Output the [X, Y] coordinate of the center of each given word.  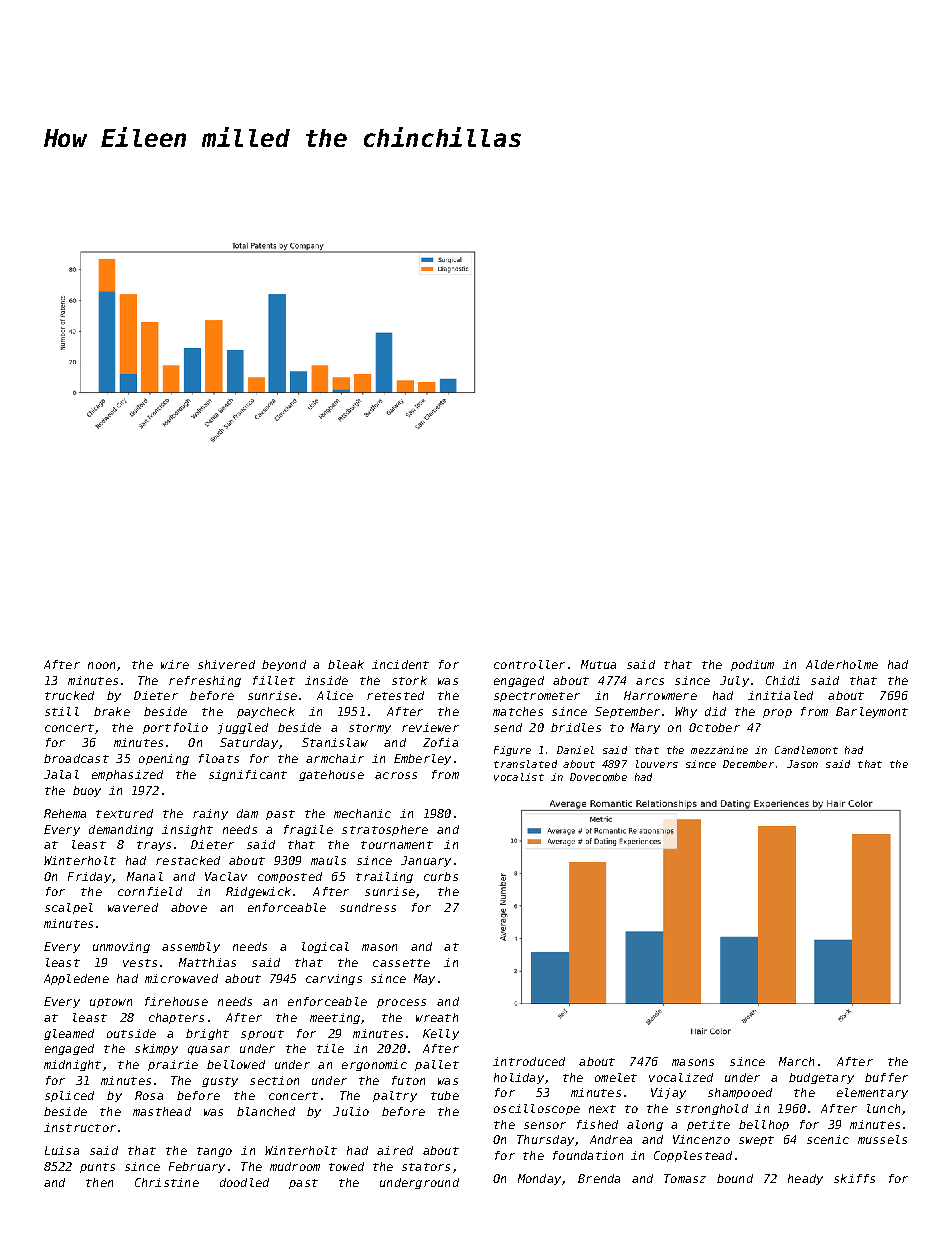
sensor [545, 1125]
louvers [657, 764]
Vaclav [226, 876]
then [99, 1182]
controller [529, 664]
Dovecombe [598, 777]
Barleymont [872, 712]
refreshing [205, 681]
